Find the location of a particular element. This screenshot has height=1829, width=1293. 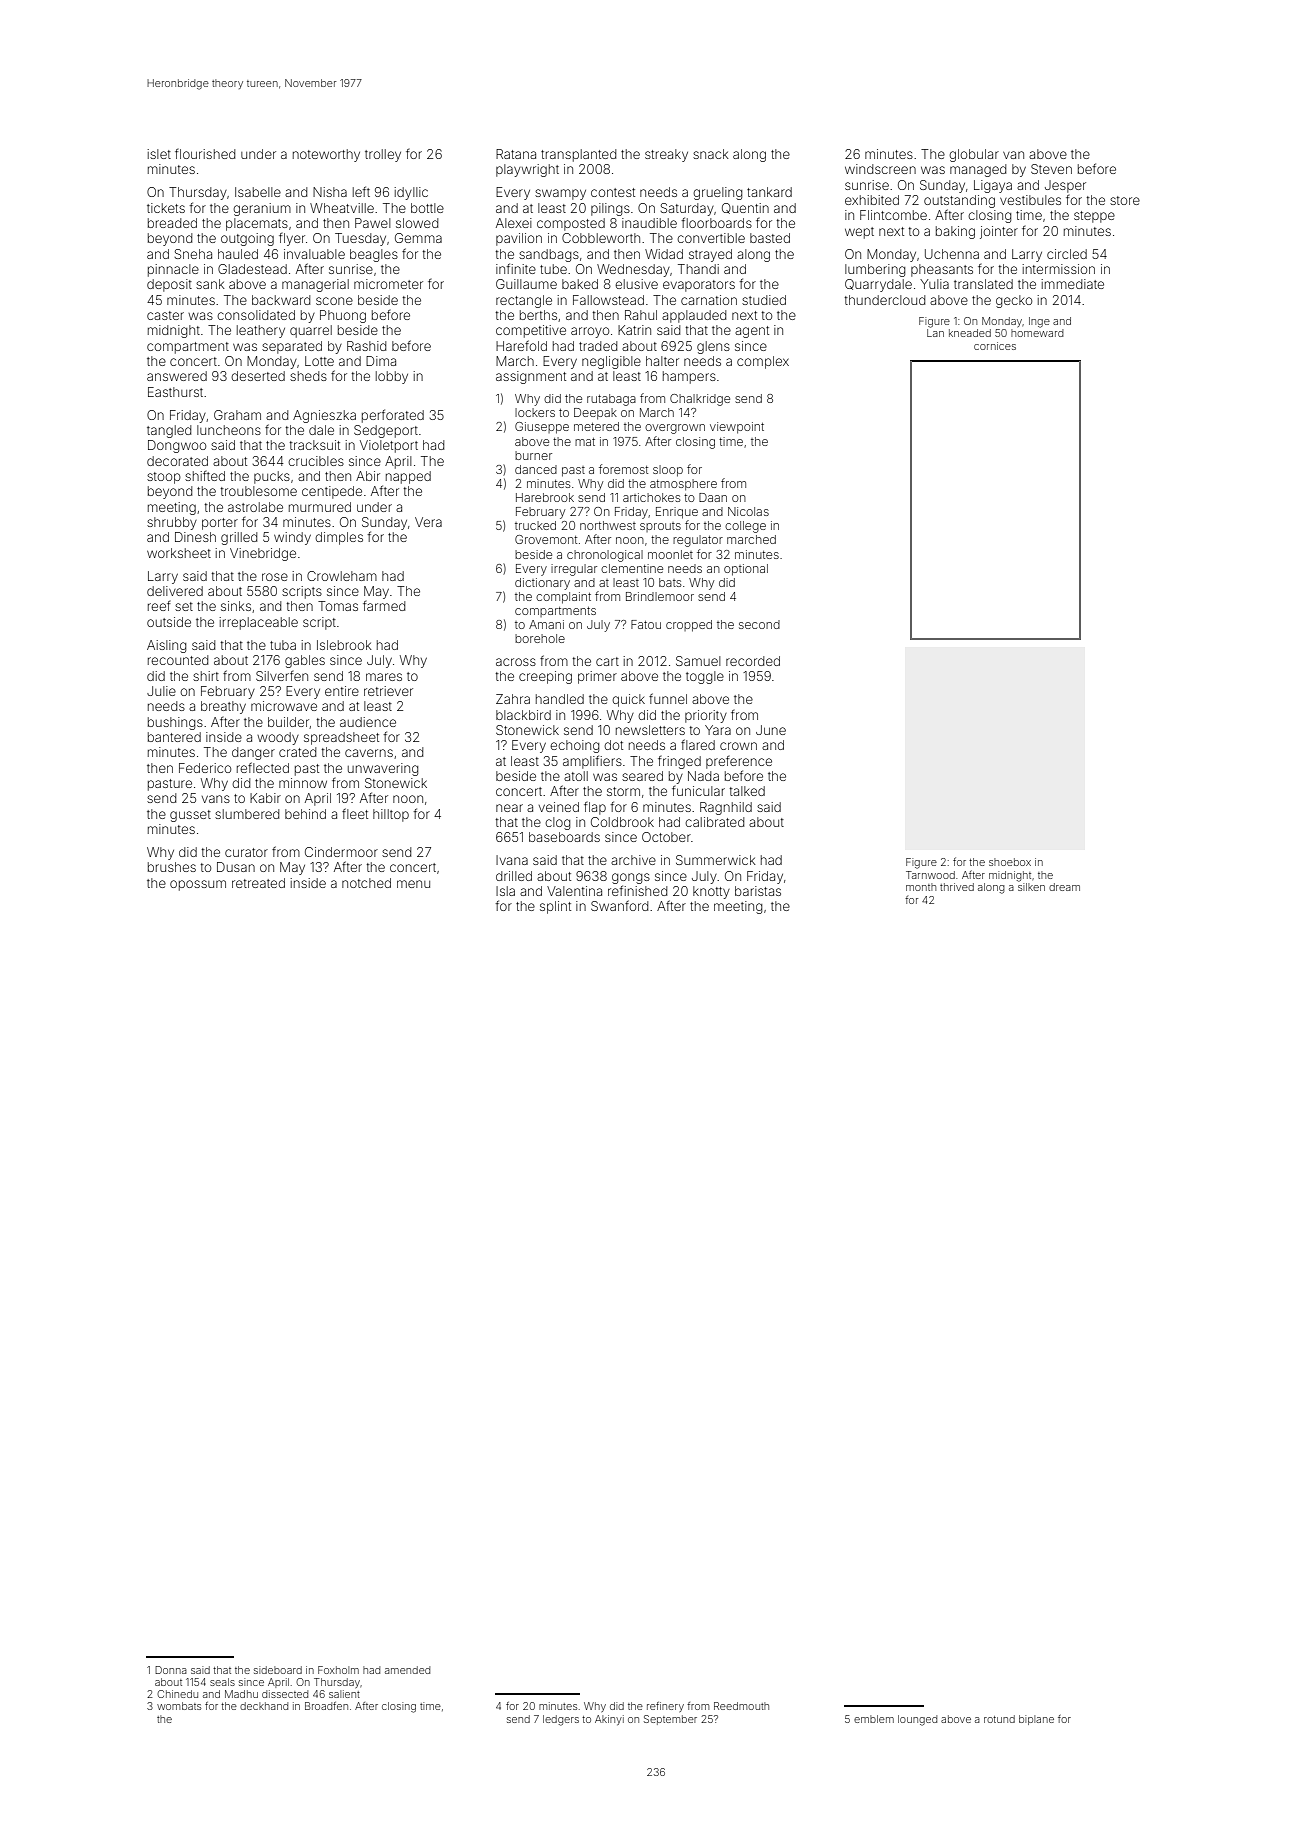

month is located at coordinates (921, 887).
